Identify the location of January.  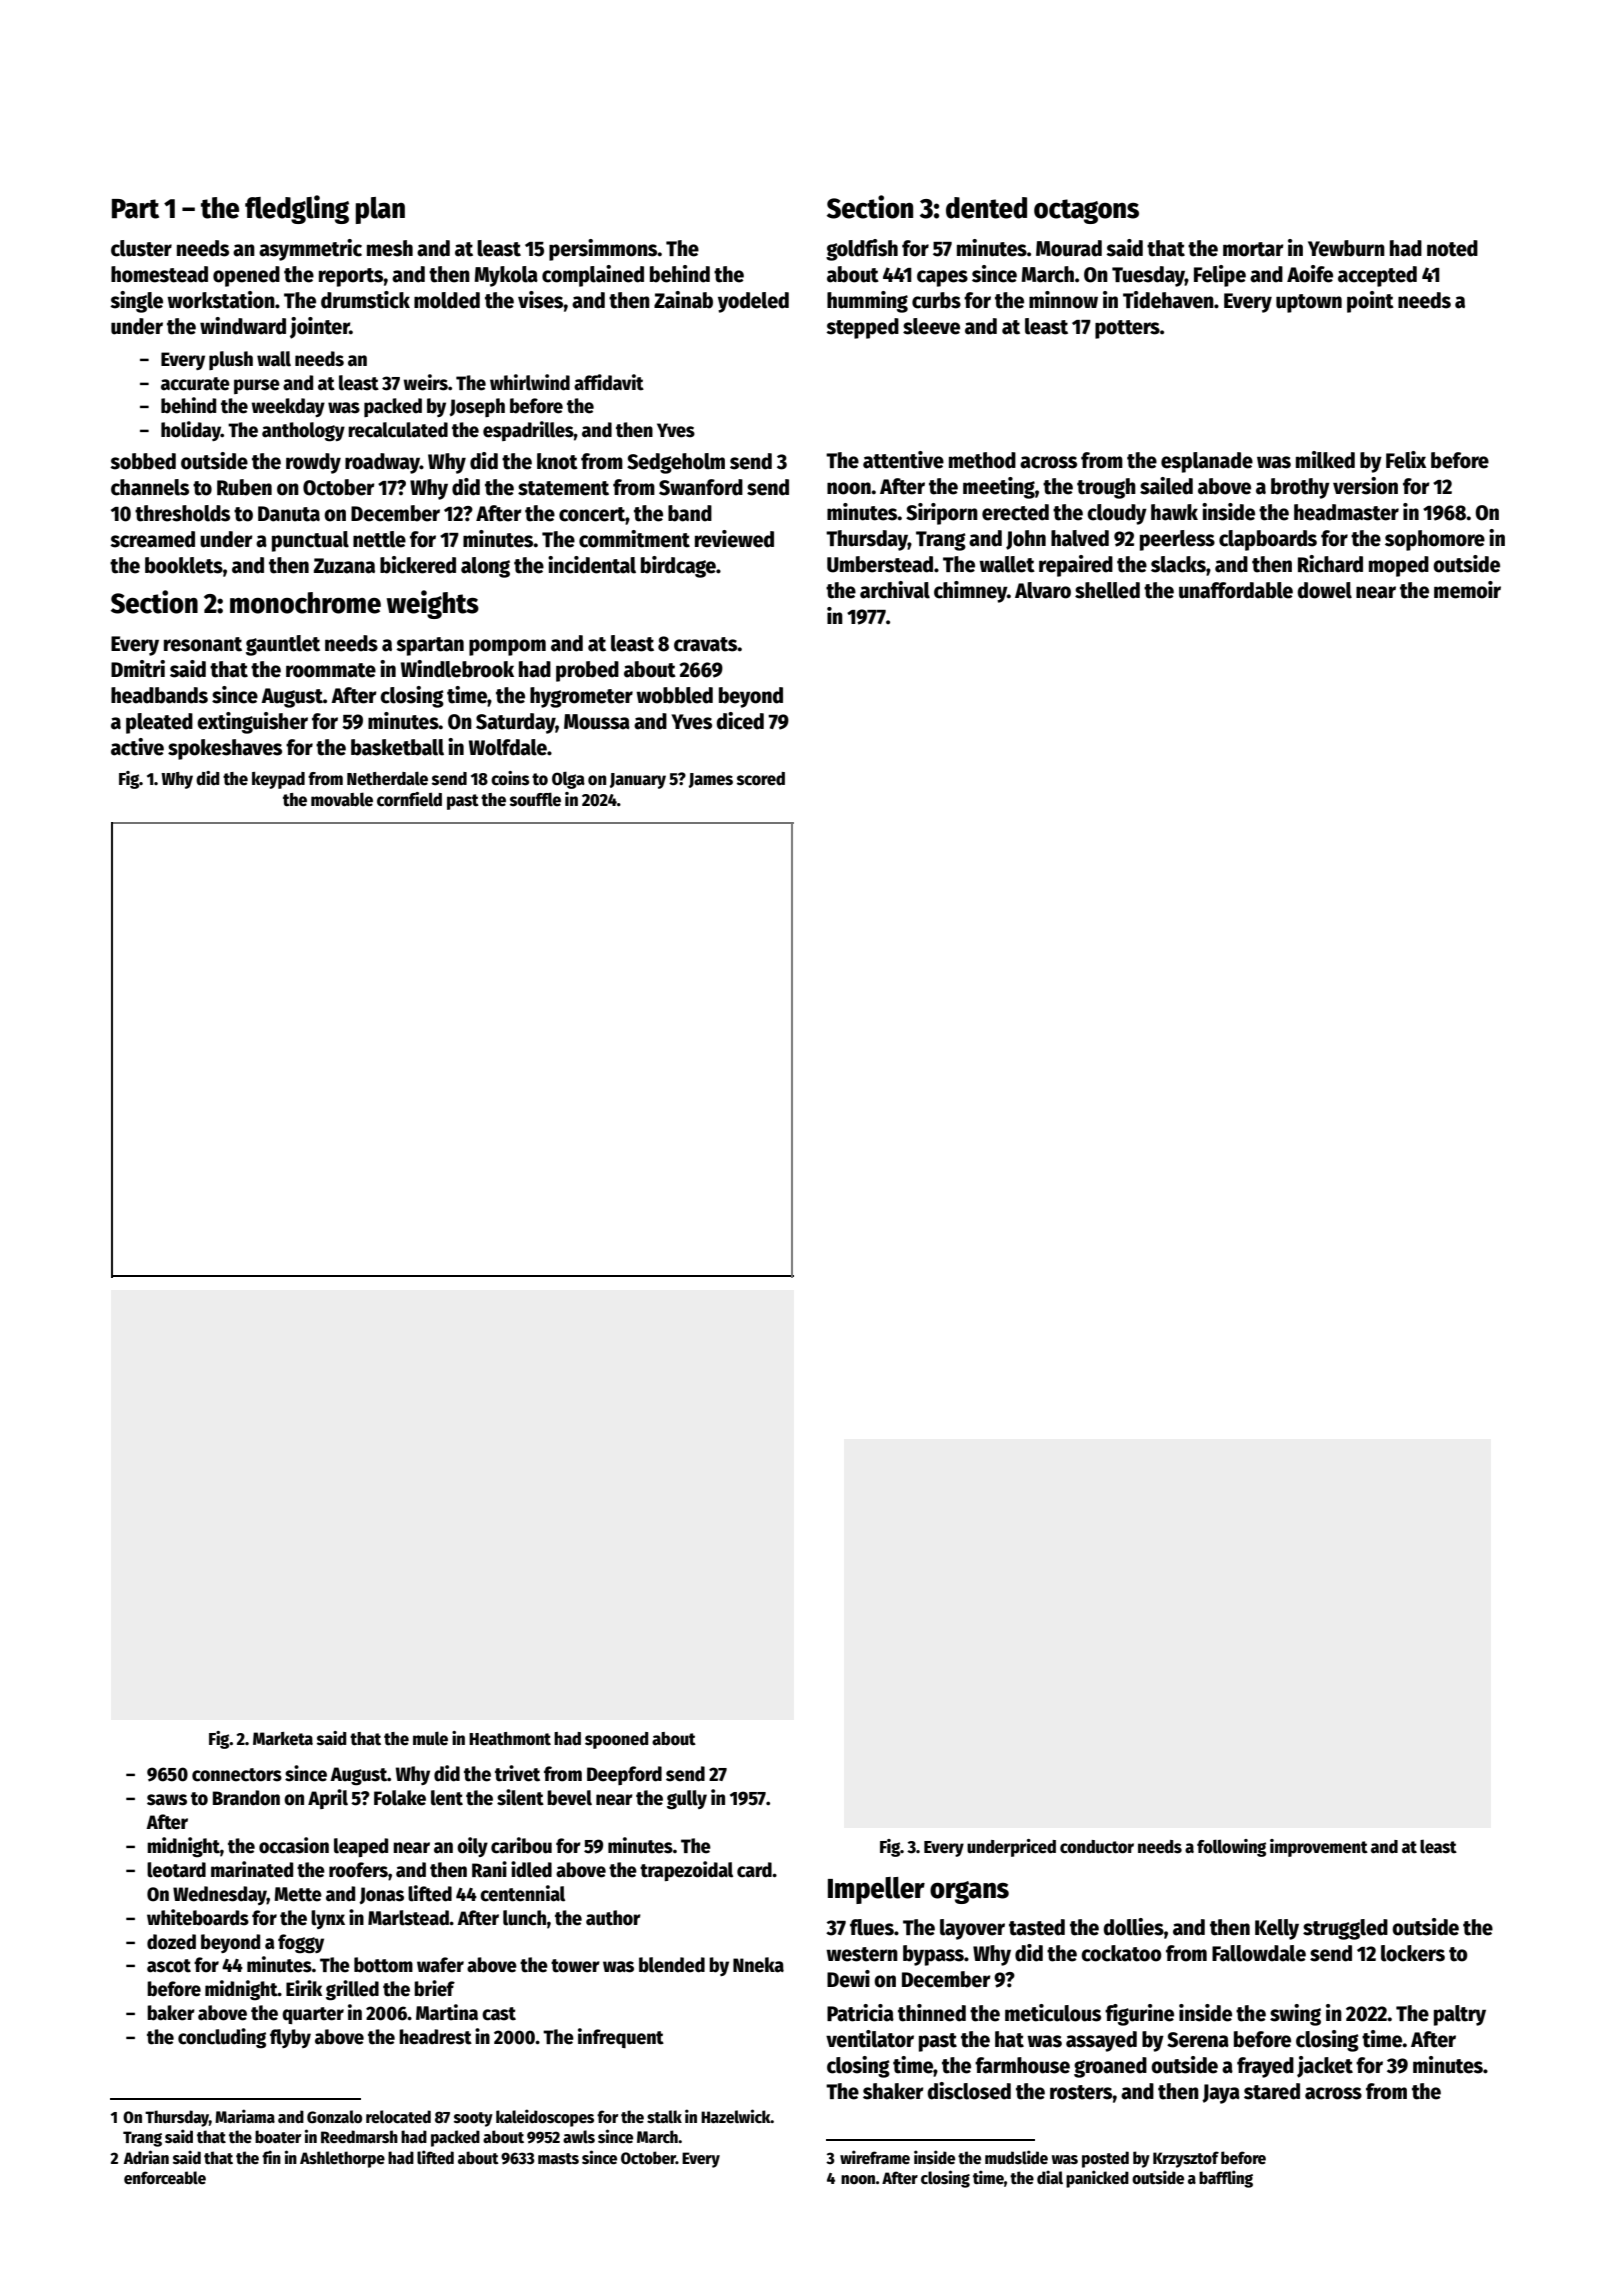
(638, 781).
